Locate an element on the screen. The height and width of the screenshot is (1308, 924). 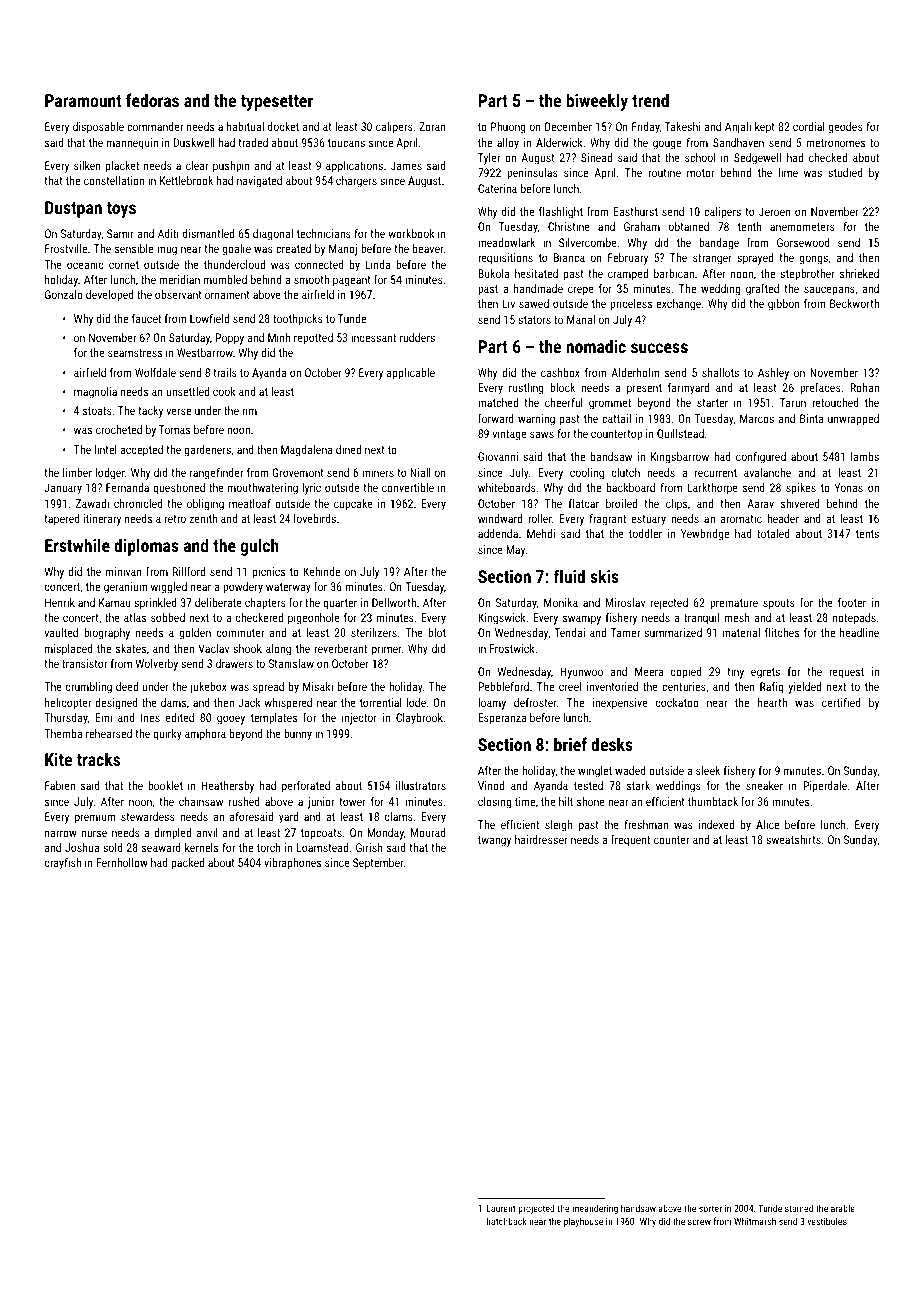
Marcos is located at coordinates (757, 418).
